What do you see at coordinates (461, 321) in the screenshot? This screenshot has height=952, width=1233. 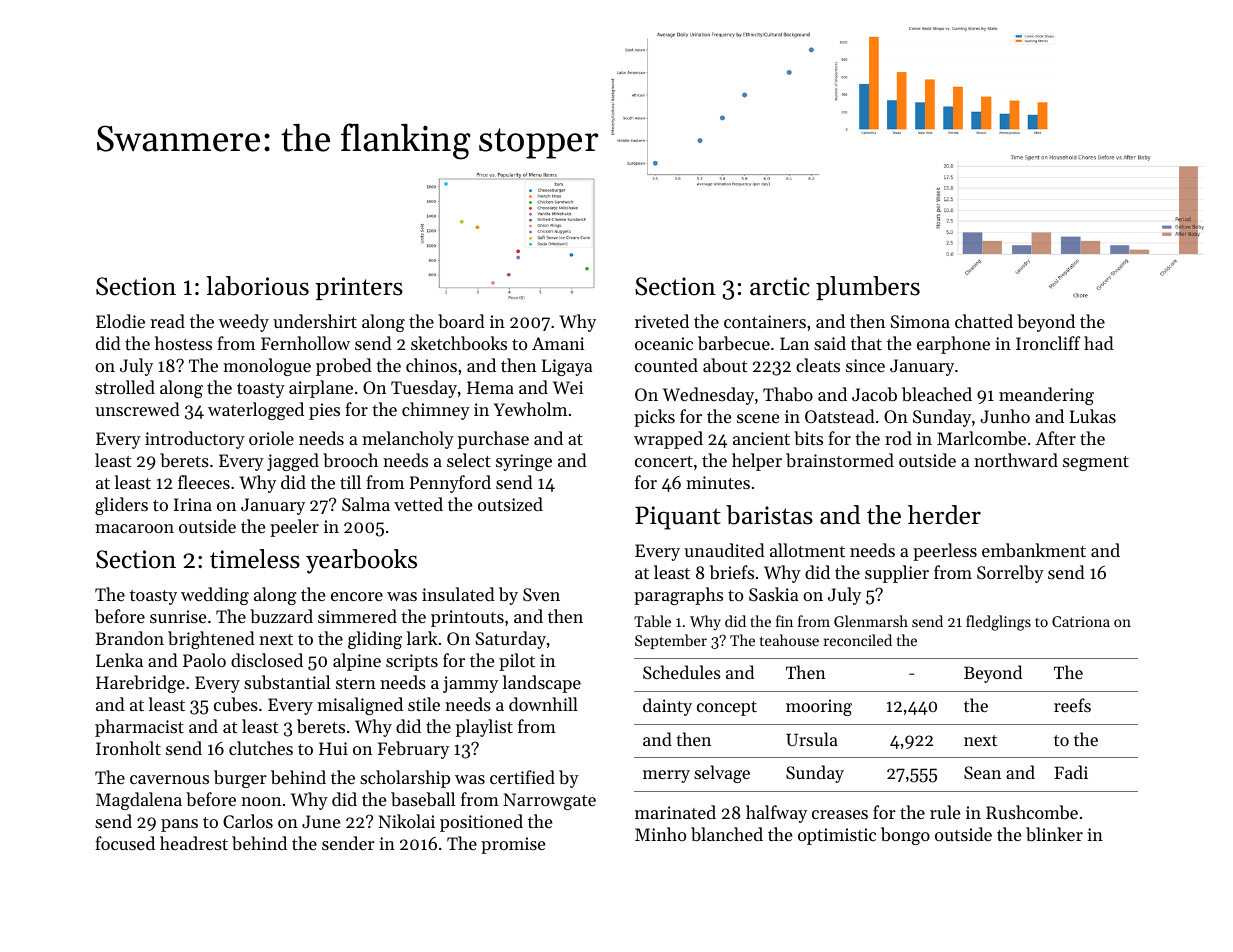 I see `board` at bounding box center [461, 321].
